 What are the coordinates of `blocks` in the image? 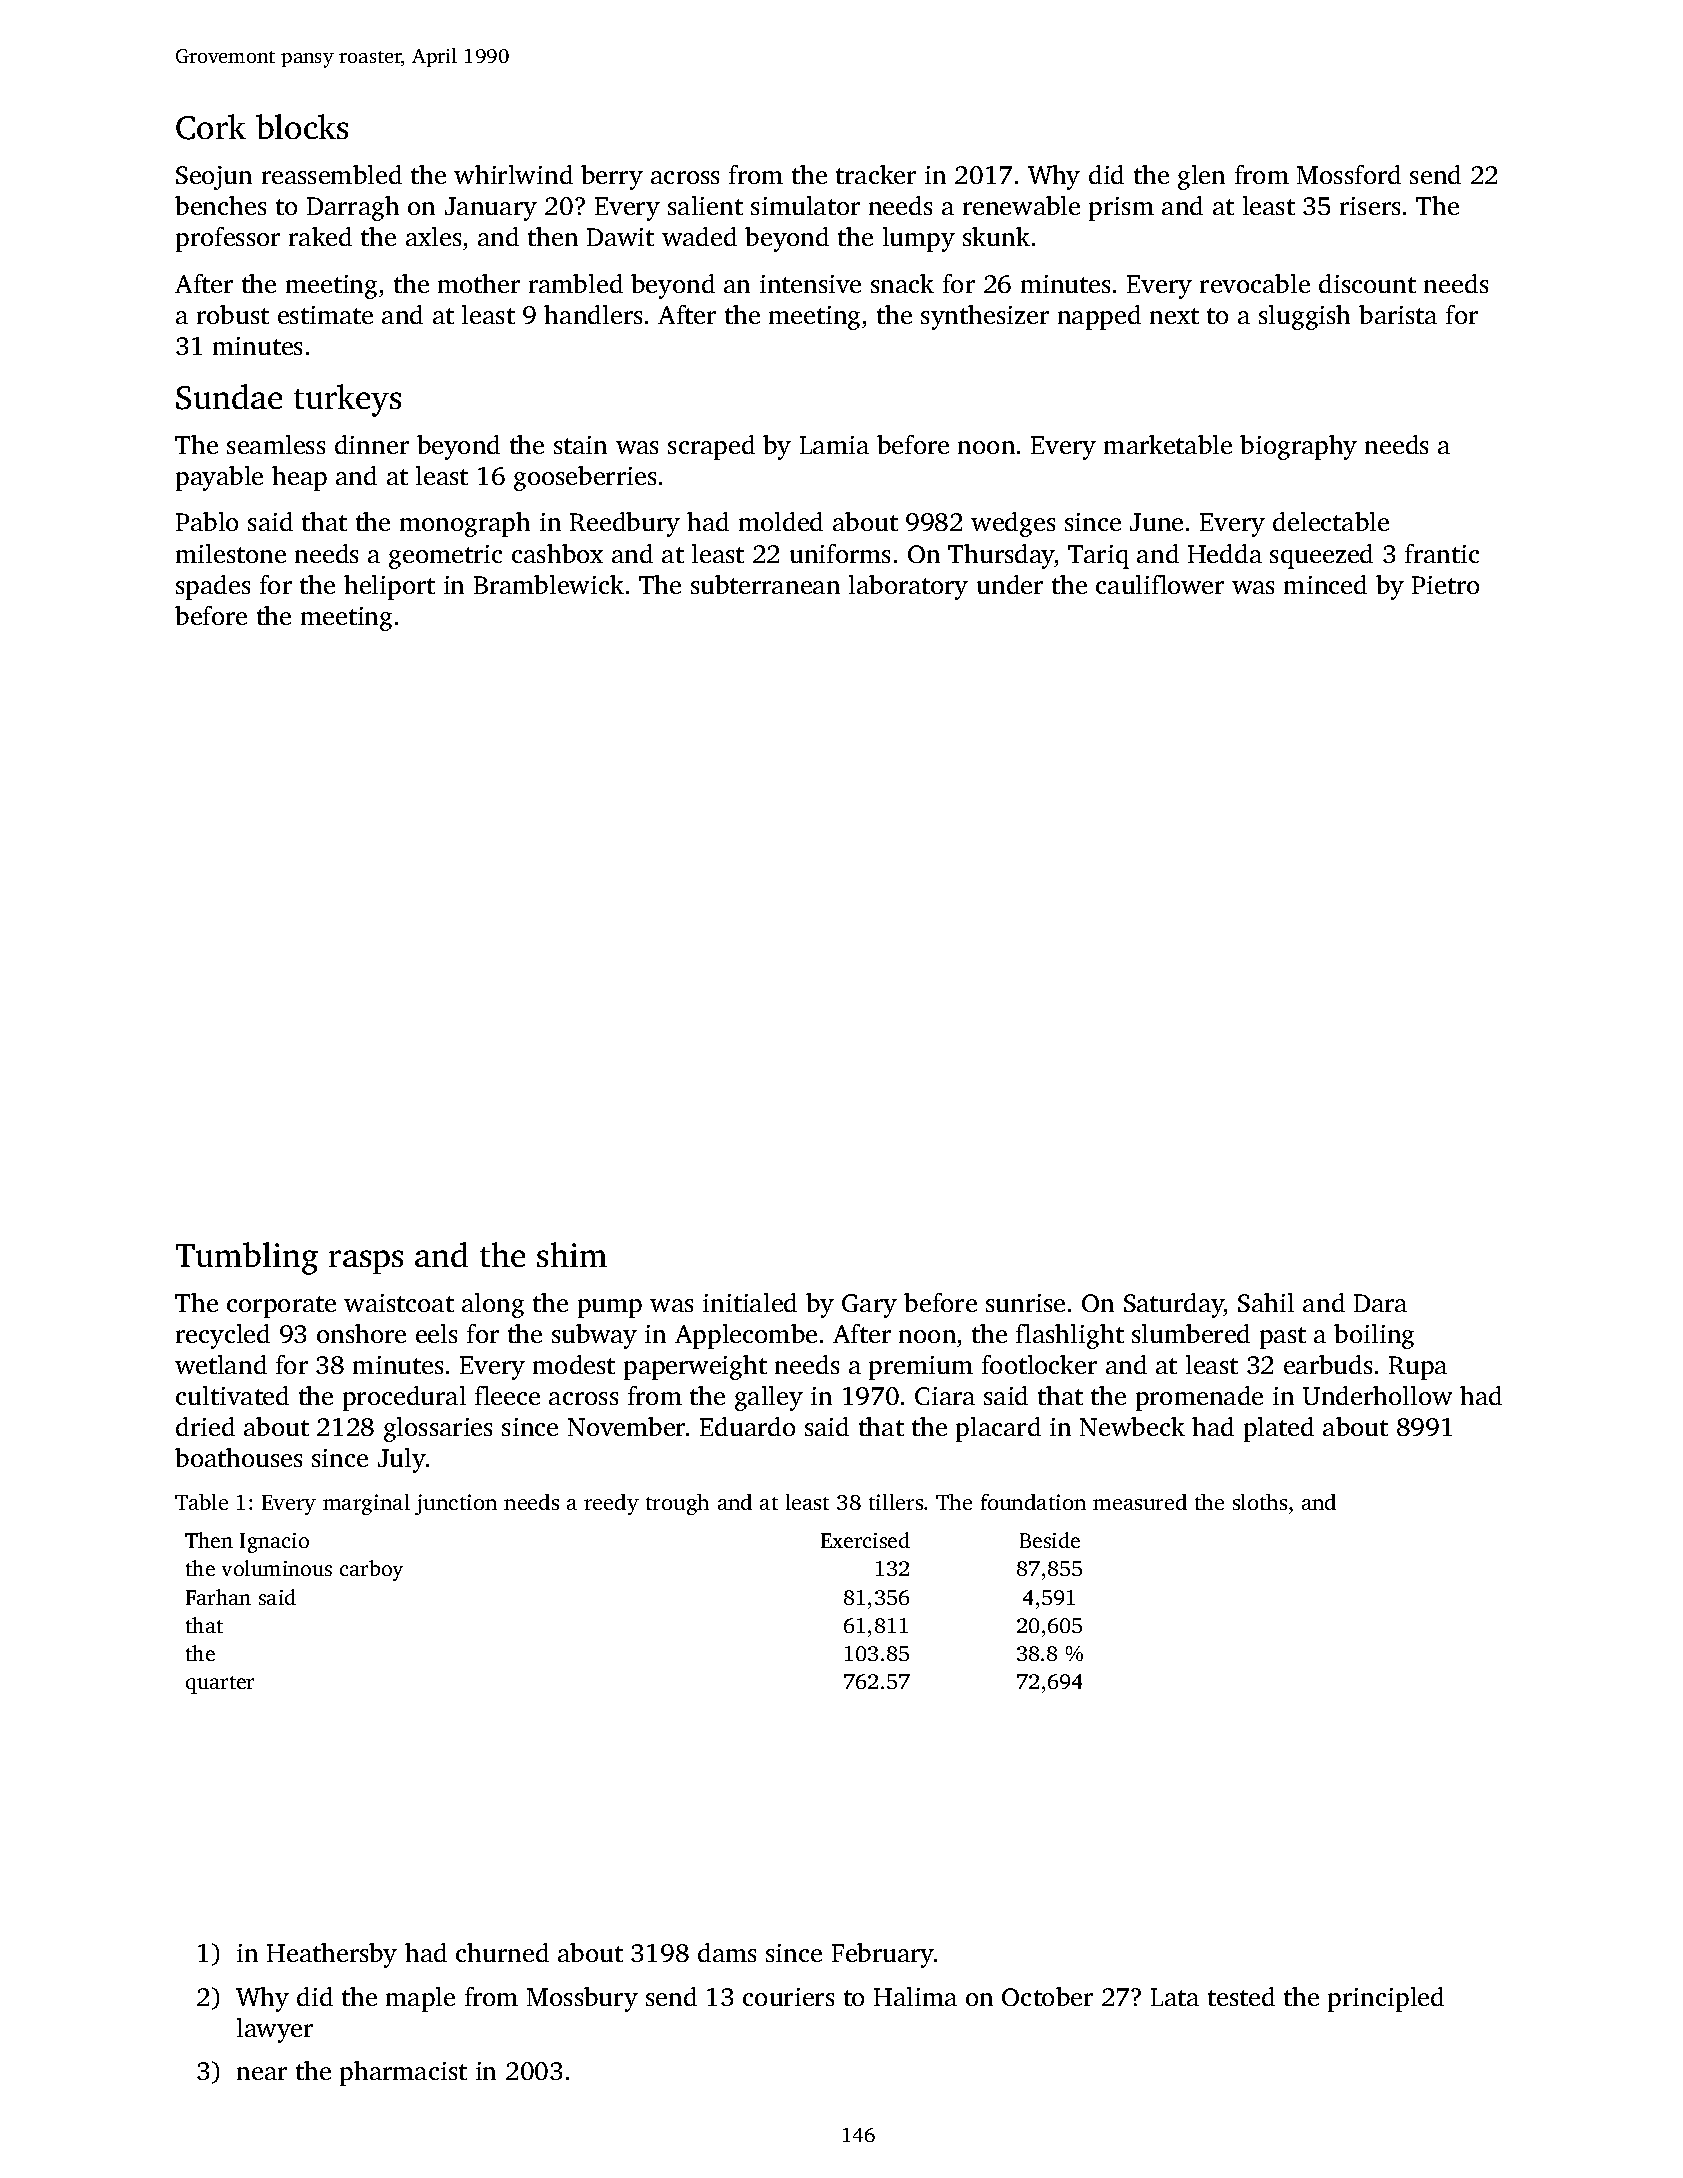 It's located at (302, 126).
